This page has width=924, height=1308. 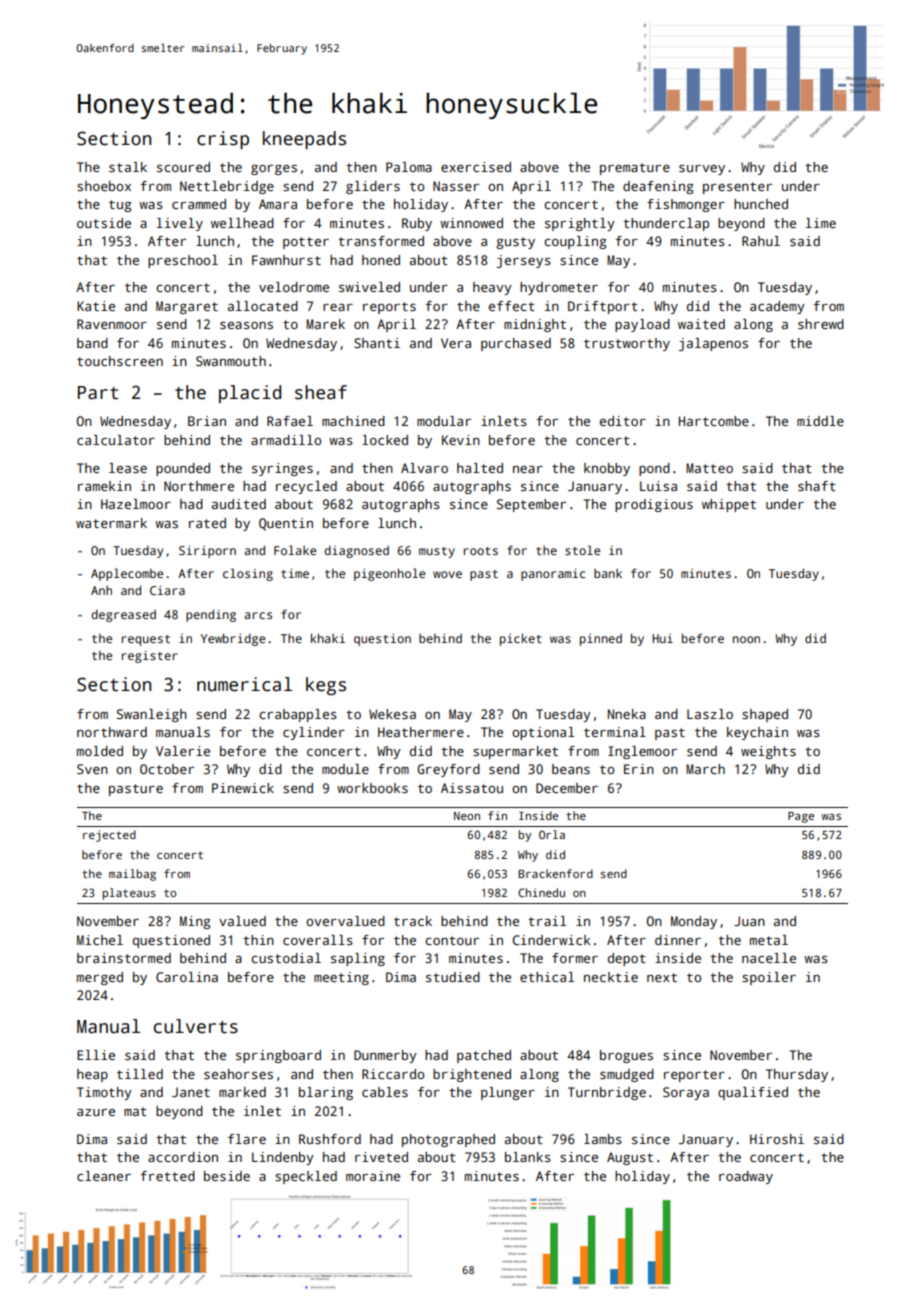 I want to click on ramekin, so click(x=104, y=486).
